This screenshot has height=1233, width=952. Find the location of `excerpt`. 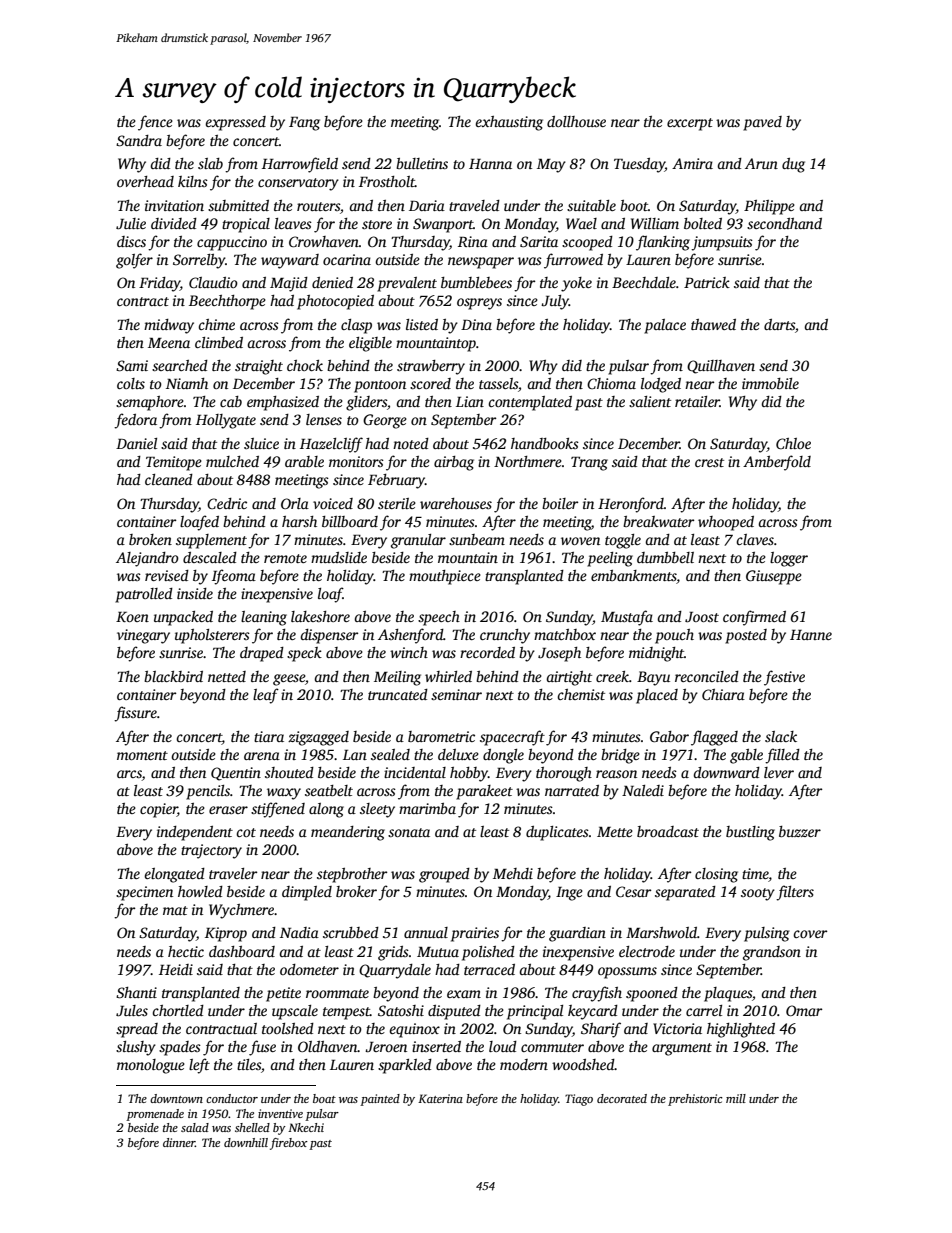

excerpt is located at coordinates (690, 124).
